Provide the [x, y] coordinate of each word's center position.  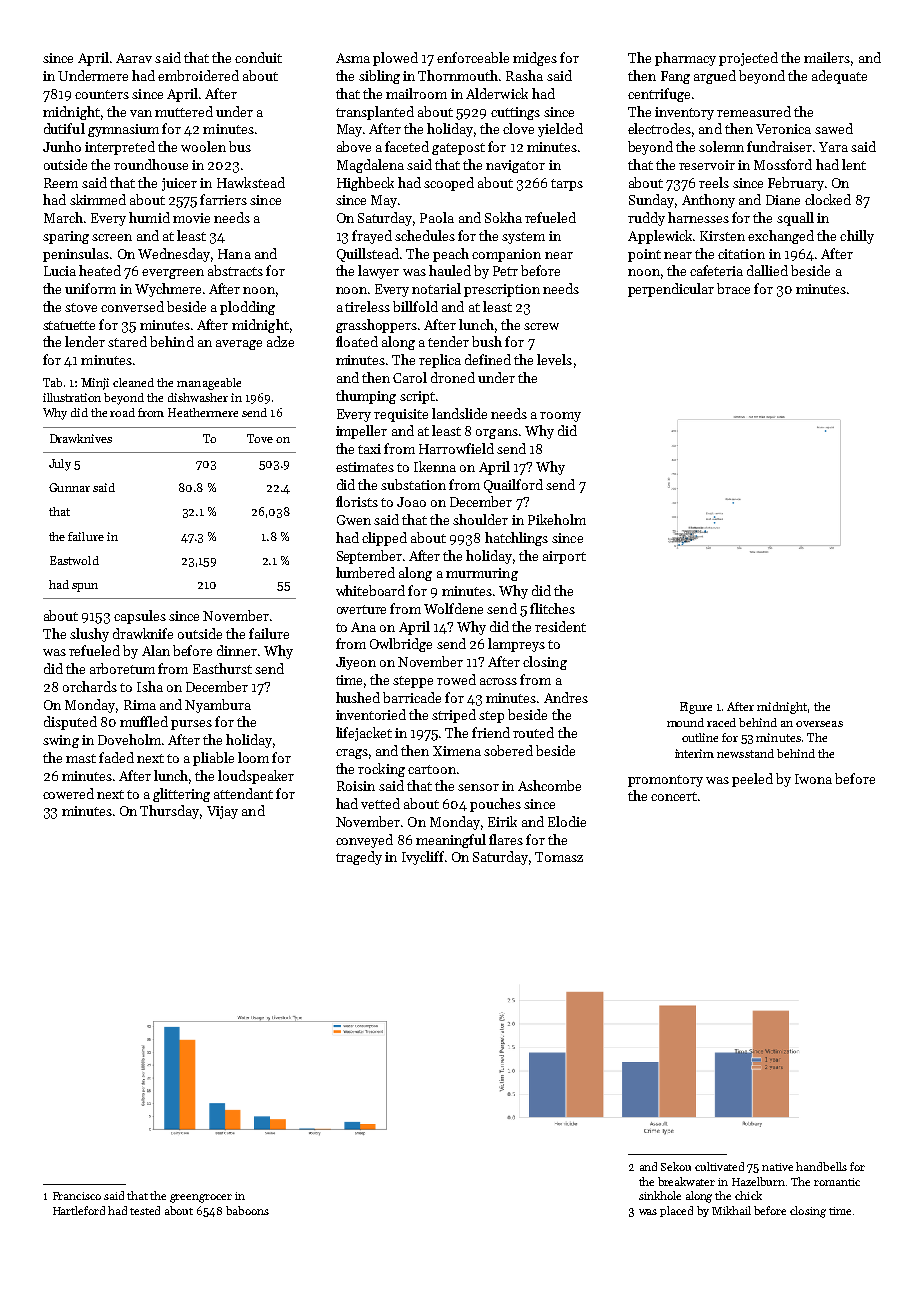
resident [560, 626]
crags [352, 754]
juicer [179, 184]
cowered [68, 793]
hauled [450, 270]
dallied [767, 270]
